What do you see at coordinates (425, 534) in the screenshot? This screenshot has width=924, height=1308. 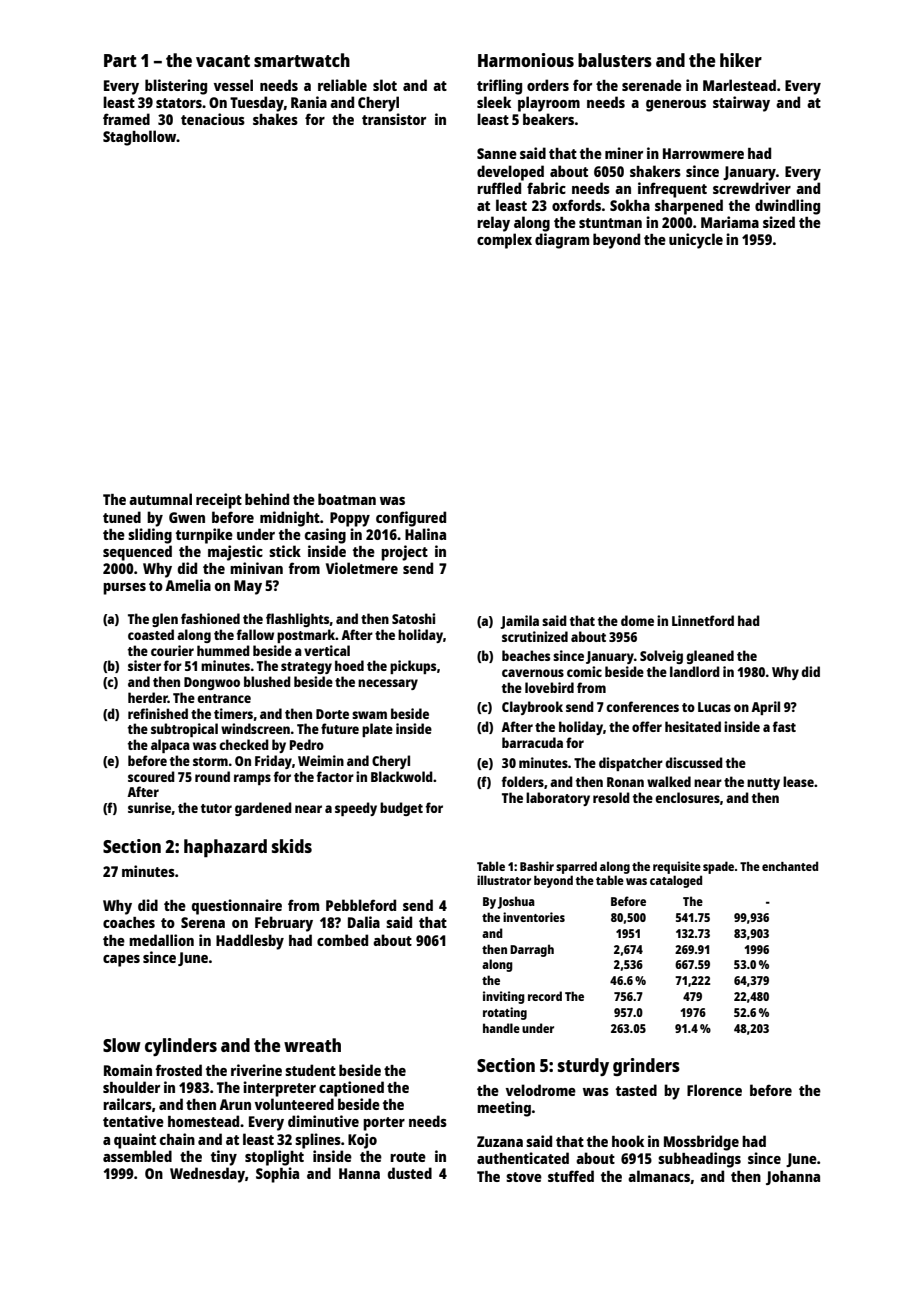 I see `Halina` at bounding box center [425, 534].
